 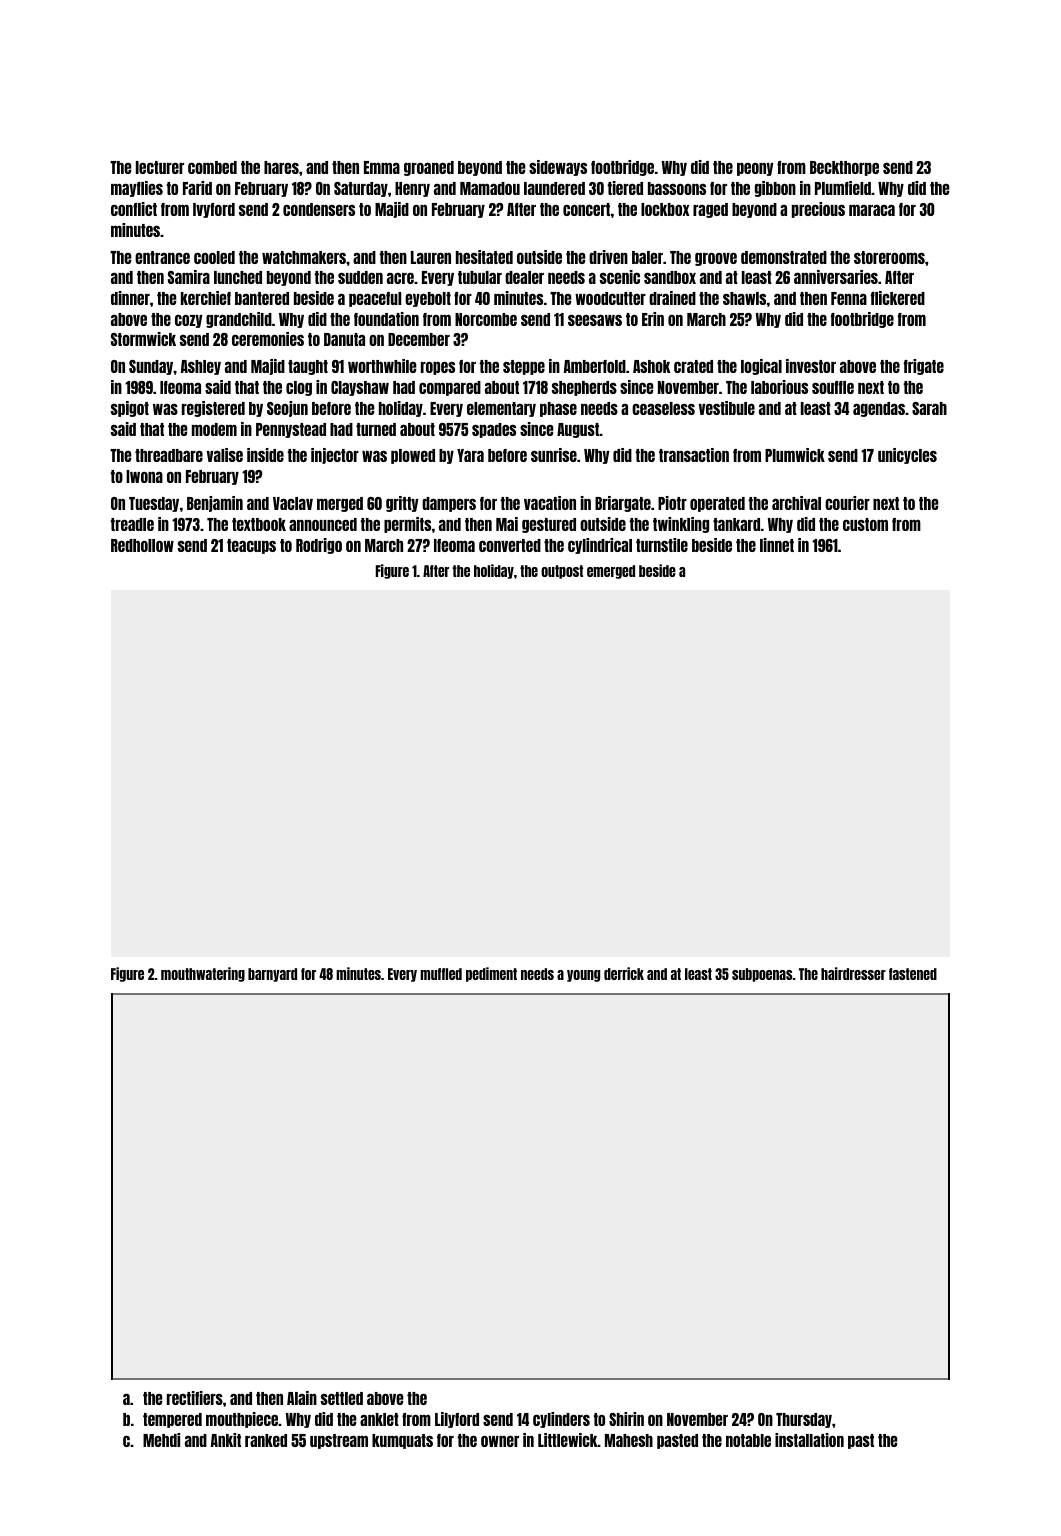 What do you see at coordinates (272, 975) in the screenshot?
I see `barnyard` at bounding box center [272, 975].
